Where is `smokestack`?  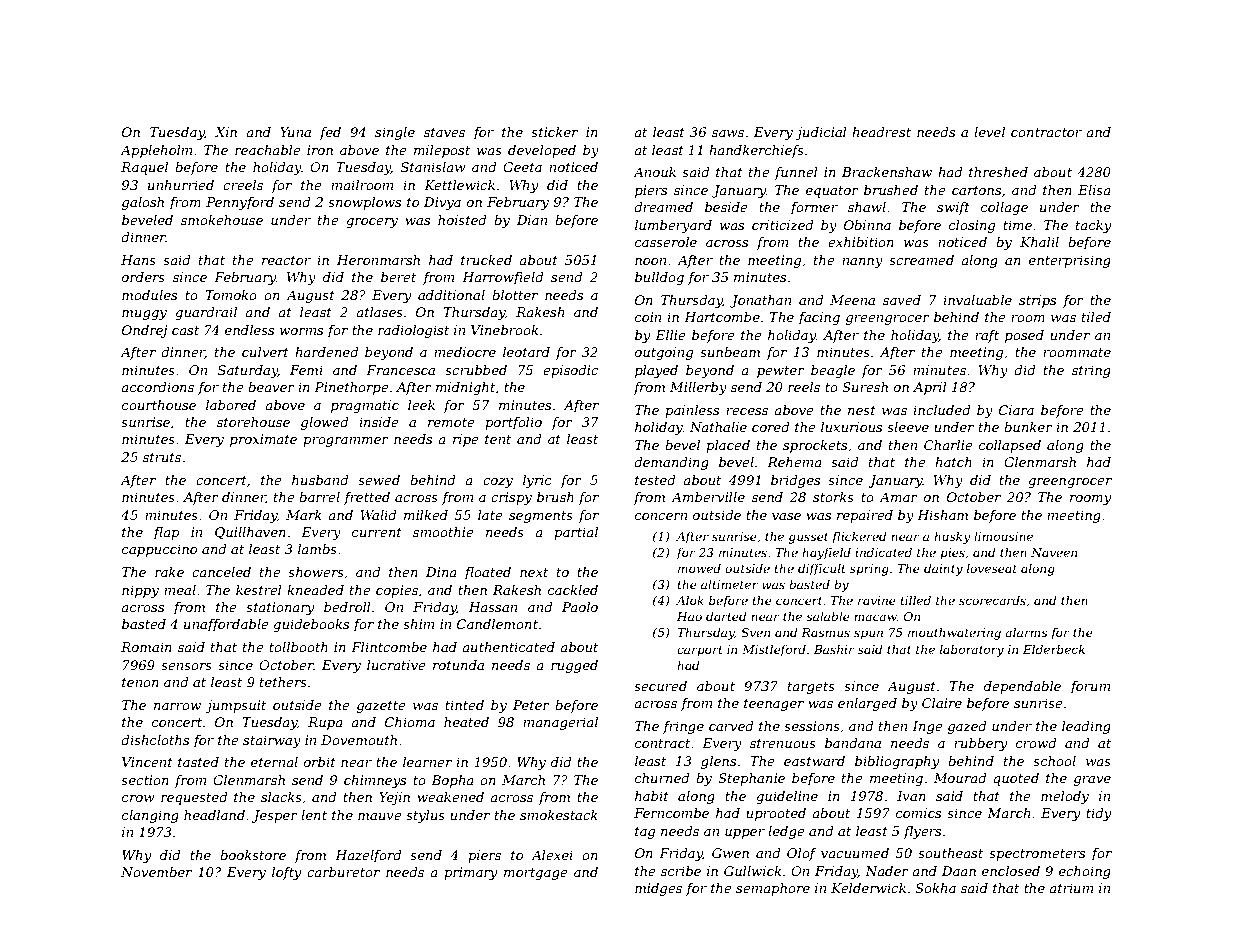
smokestack is located at coordinates (559, 815).
